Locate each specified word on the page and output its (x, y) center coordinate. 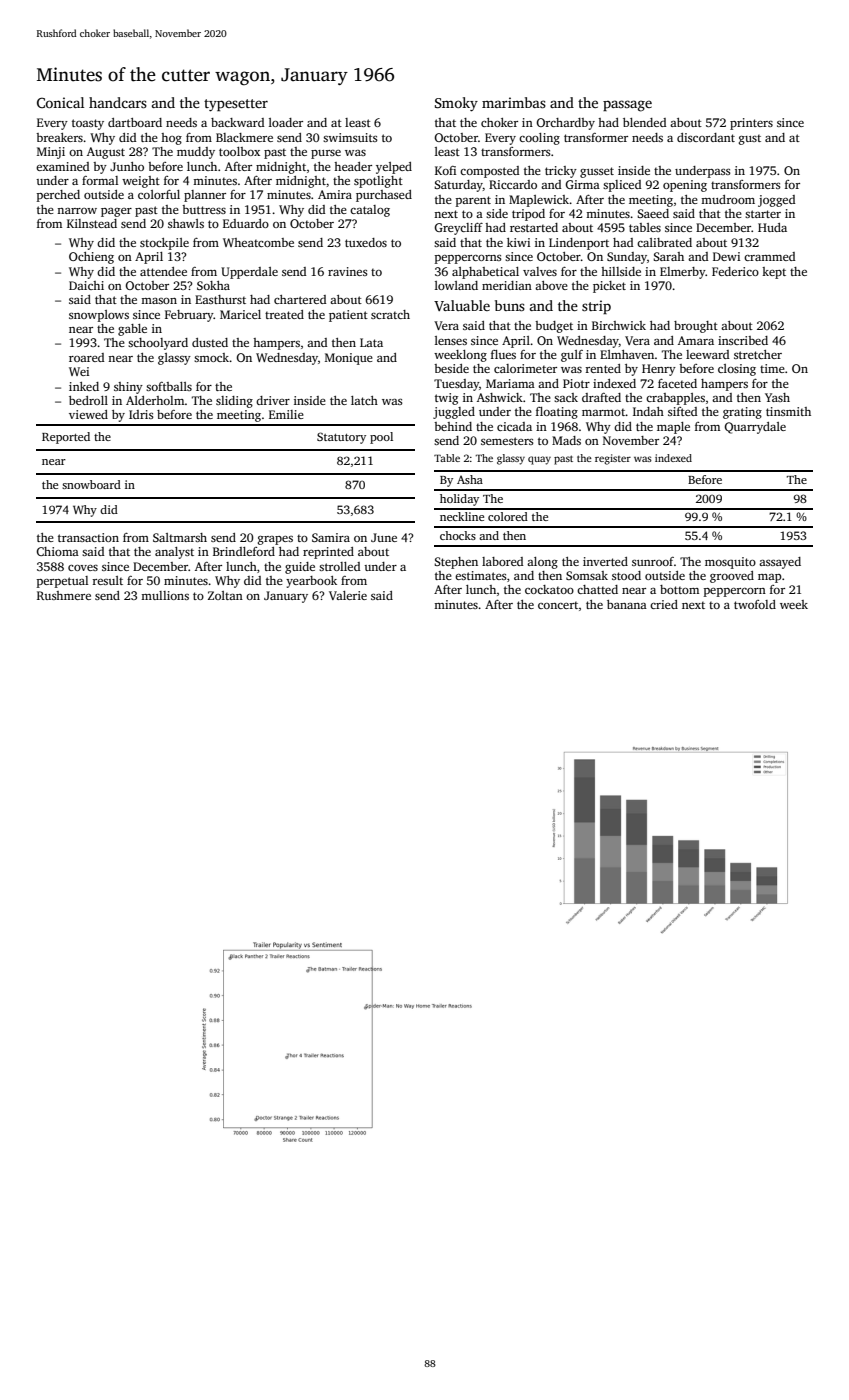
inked (84, 386)
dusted (210, 342)
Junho (127, 166)
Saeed (653, 213)
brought (696, 327)
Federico (735, 271)
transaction (88, 537)
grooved (732, 577)
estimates (481, 575)
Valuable (462, 305)
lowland (456, 285)
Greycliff (458, 229)
